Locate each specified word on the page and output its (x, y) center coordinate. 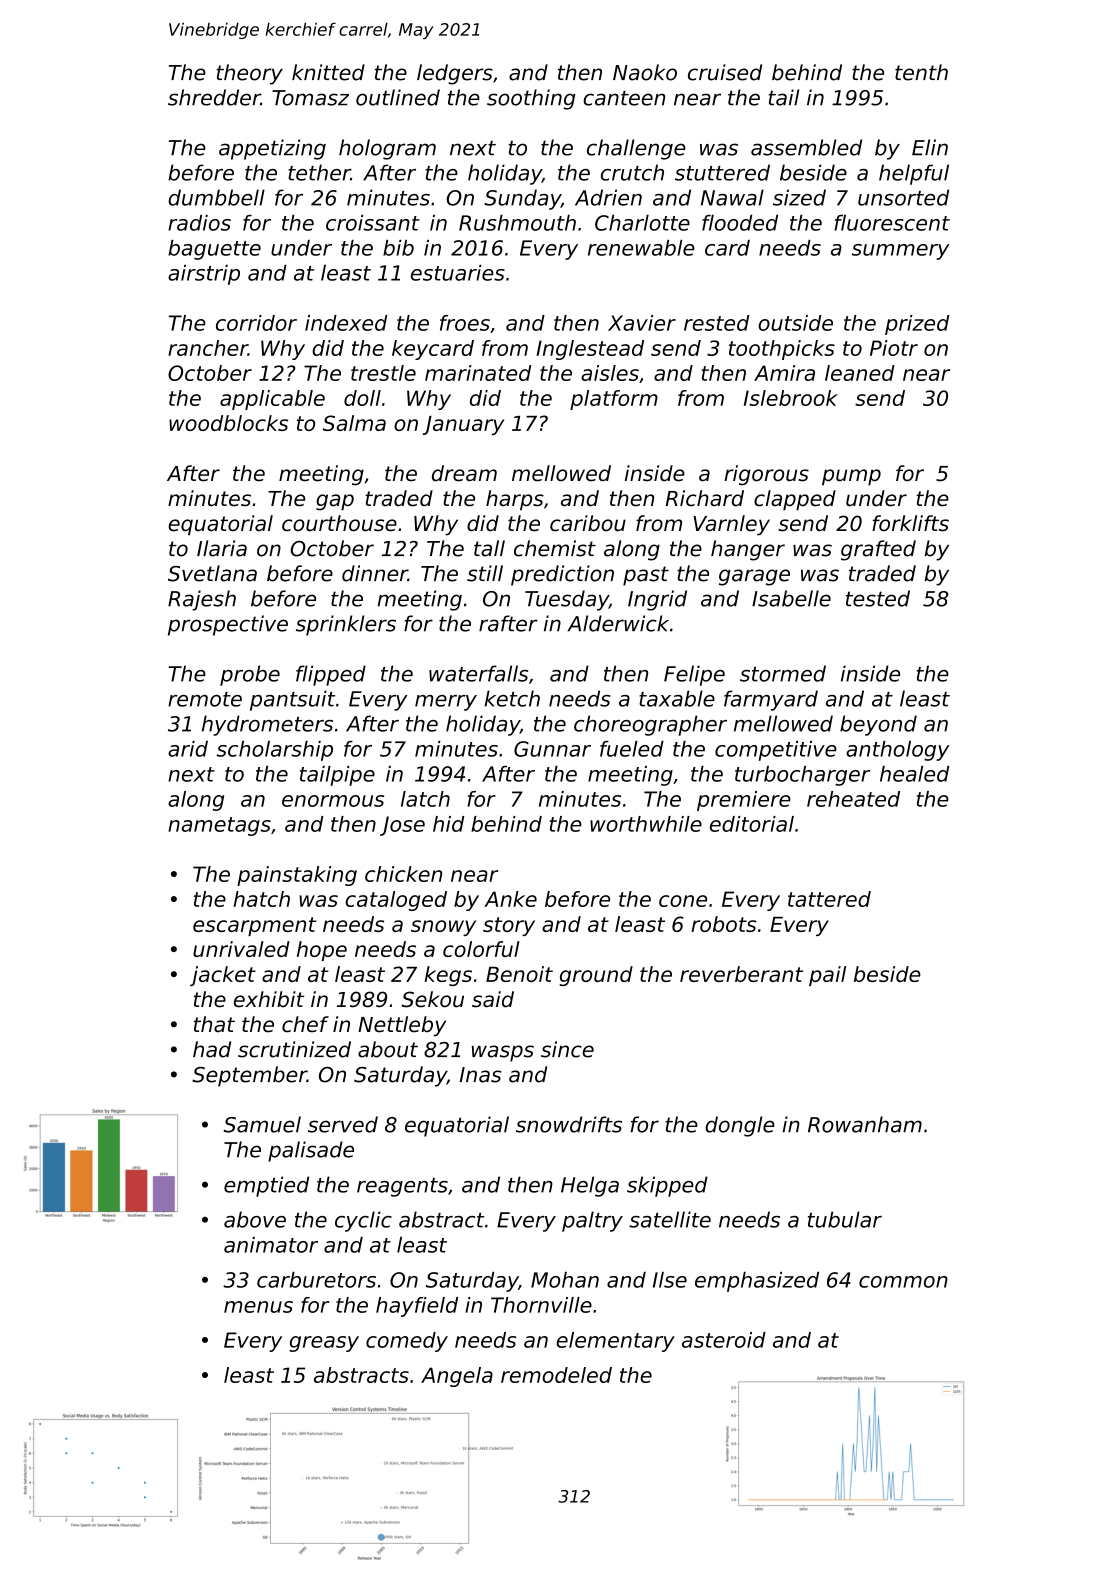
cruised (725, 72)
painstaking (297, 876)
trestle (383, 373)
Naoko (645, 72)
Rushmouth (517, 223)
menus (258, 1307)
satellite (670, 1219)
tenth (921, 72)
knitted (328, 72)
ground (596, 976)
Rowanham (865, 1124)
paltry (592, 1221)
